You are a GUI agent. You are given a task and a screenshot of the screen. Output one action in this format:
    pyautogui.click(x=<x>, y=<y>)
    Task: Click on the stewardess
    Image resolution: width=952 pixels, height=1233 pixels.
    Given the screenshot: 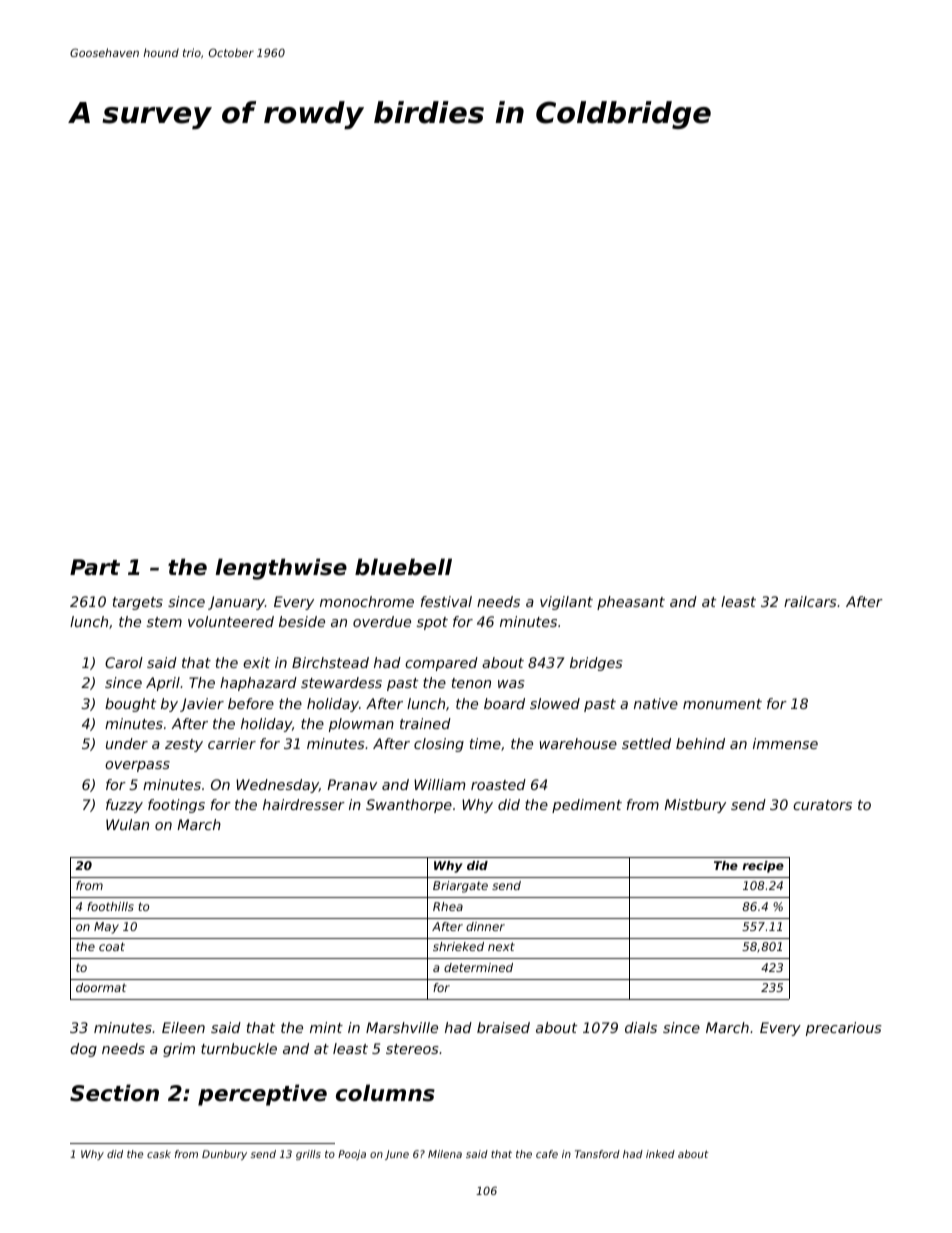 What is the action you would take?
    pyautogui.click(x=341, y=682)
